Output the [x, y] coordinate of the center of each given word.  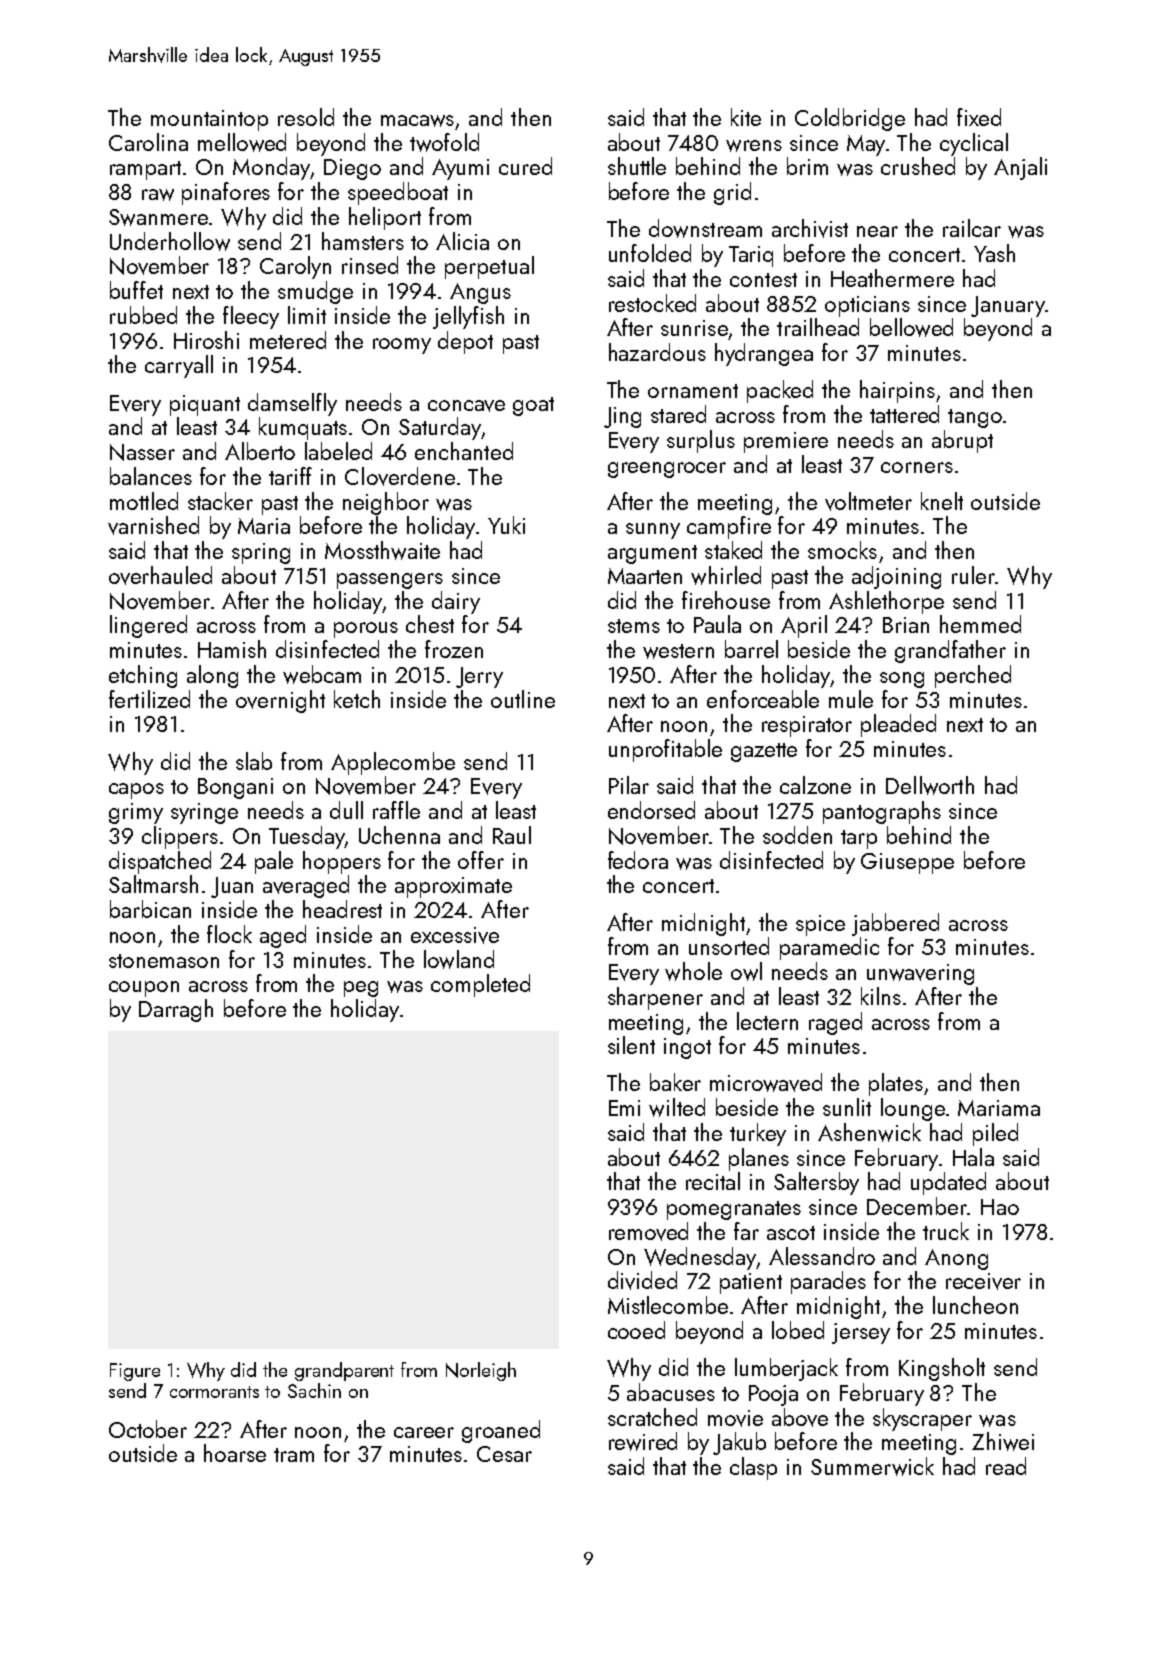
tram [294, 1455]
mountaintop [209, 120]
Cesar [504, 1454]
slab [254, 761]
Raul [512, 835]
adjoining [896, 577]
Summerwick [872, 1466]
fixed [979, 117]
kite [746, 117]
